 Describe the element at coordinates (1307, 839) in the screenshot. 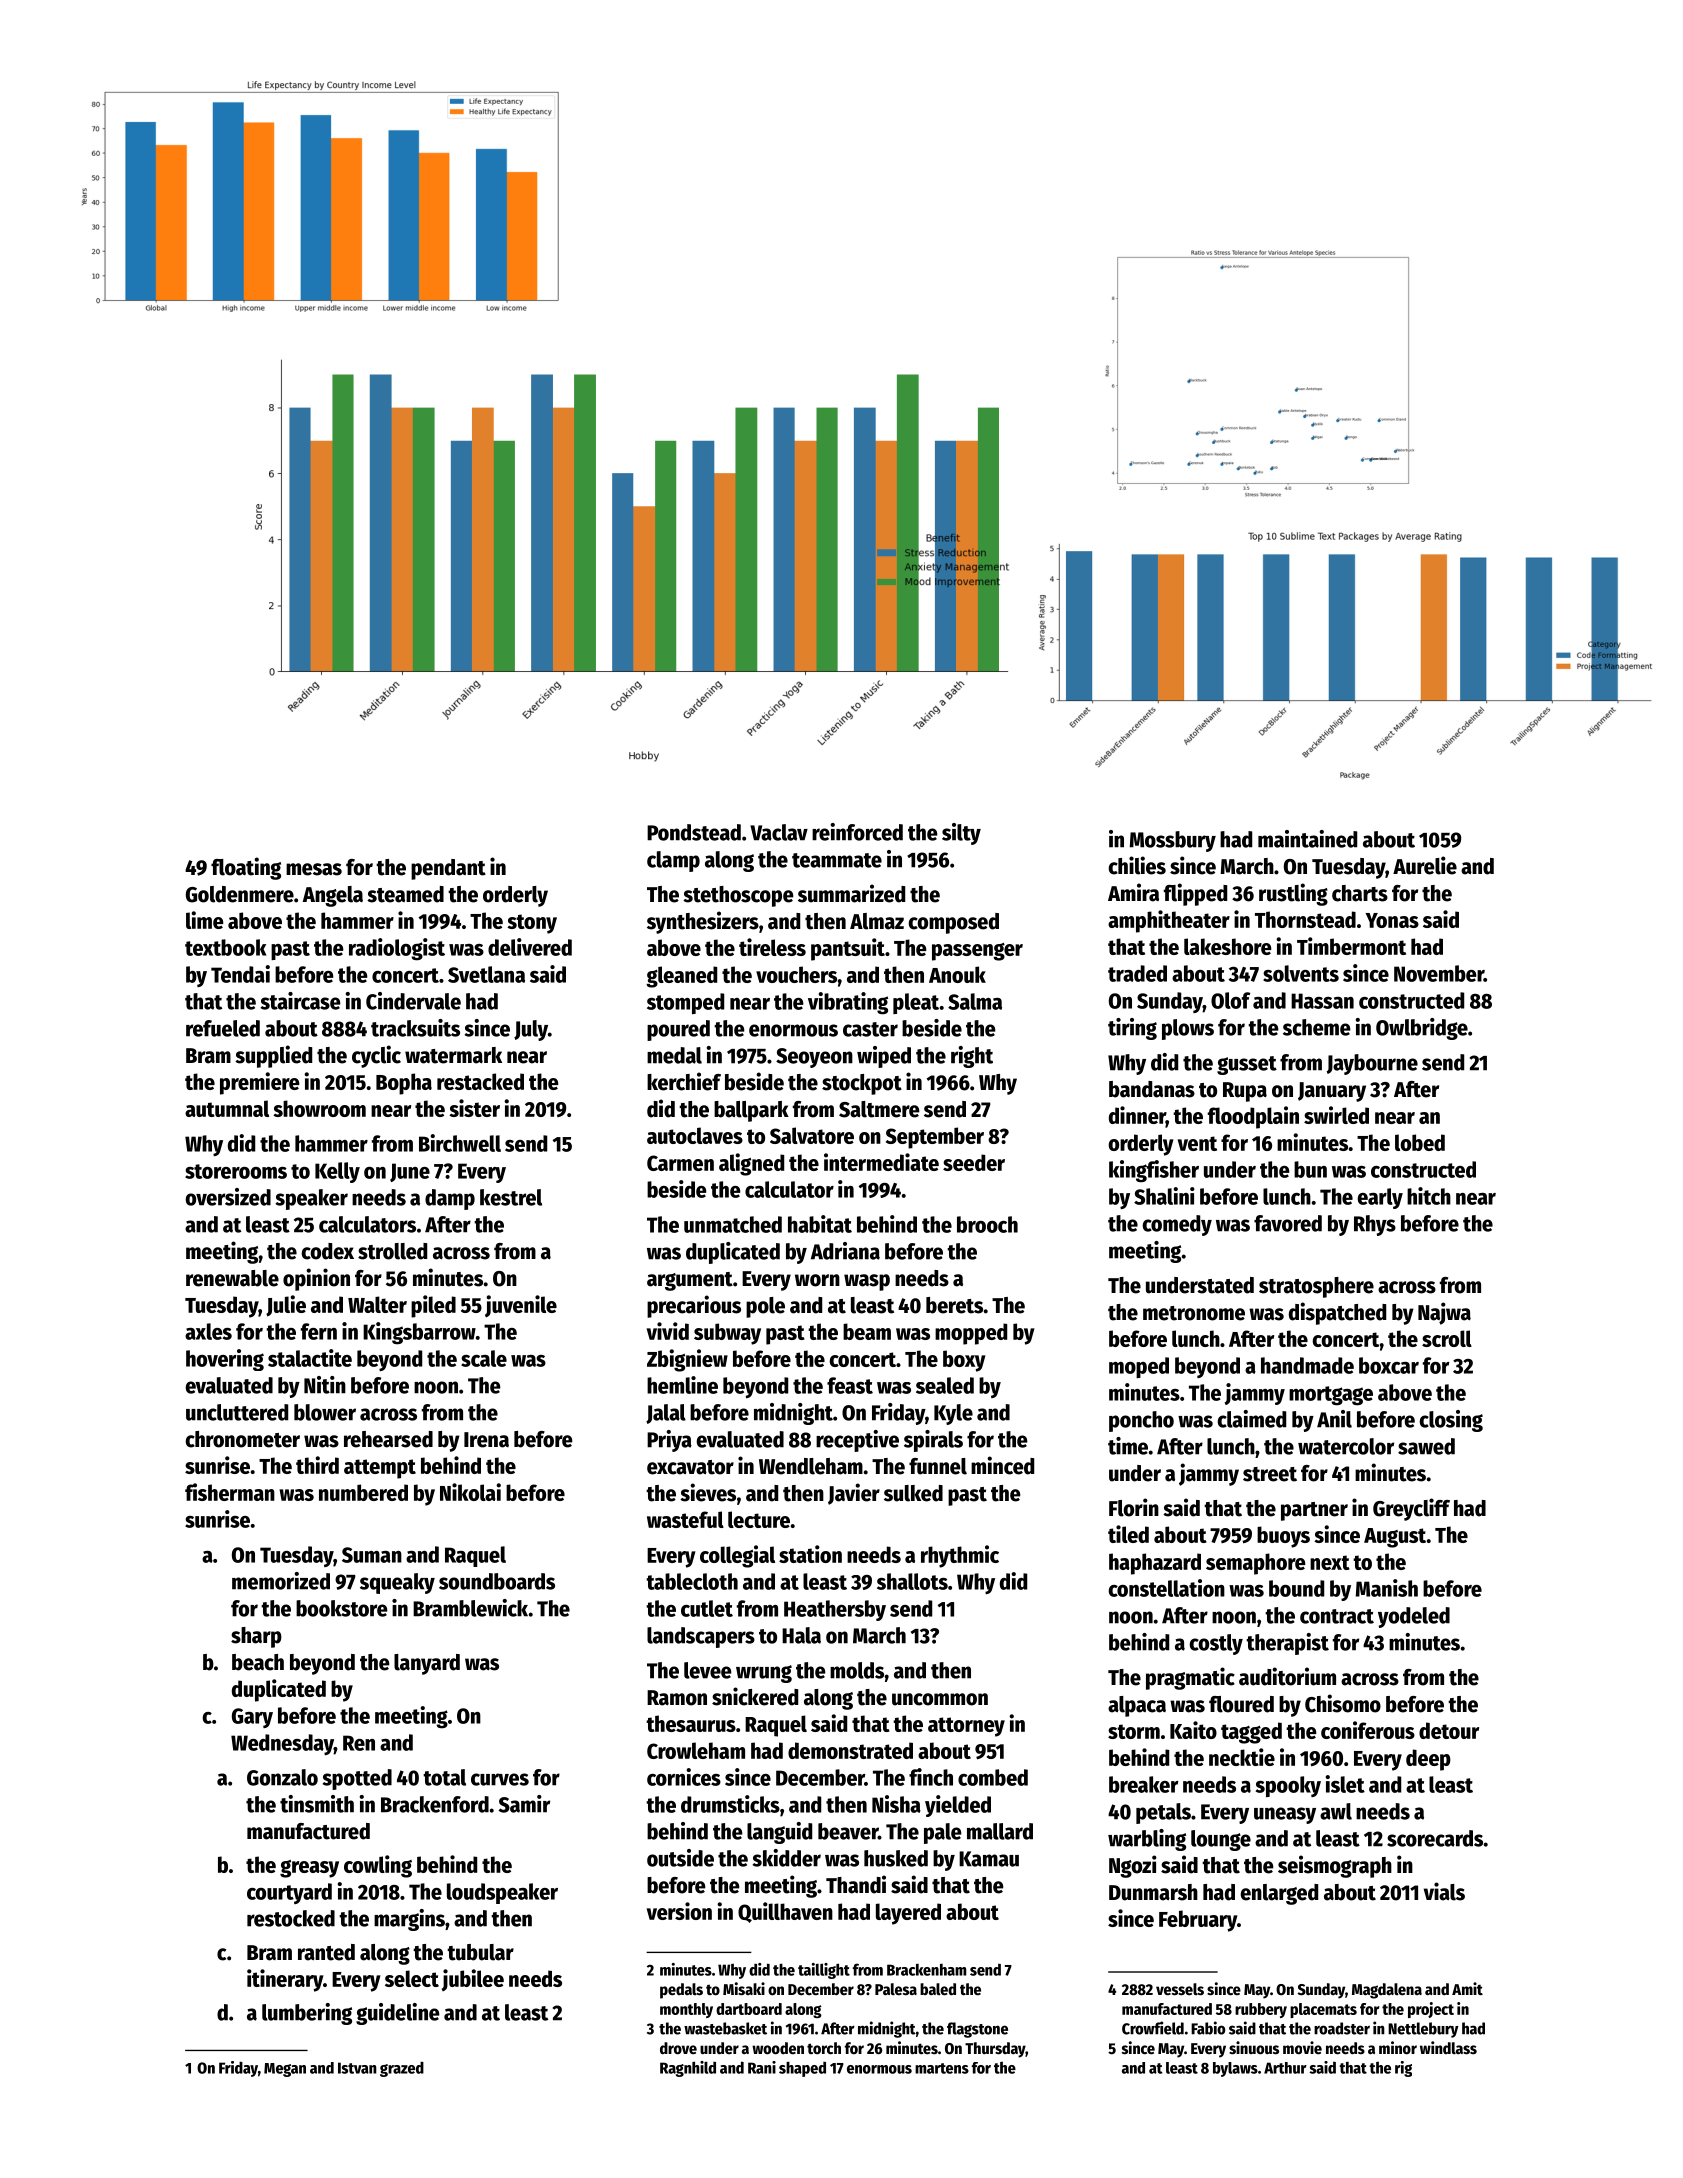

I see `maintained` at that location.
